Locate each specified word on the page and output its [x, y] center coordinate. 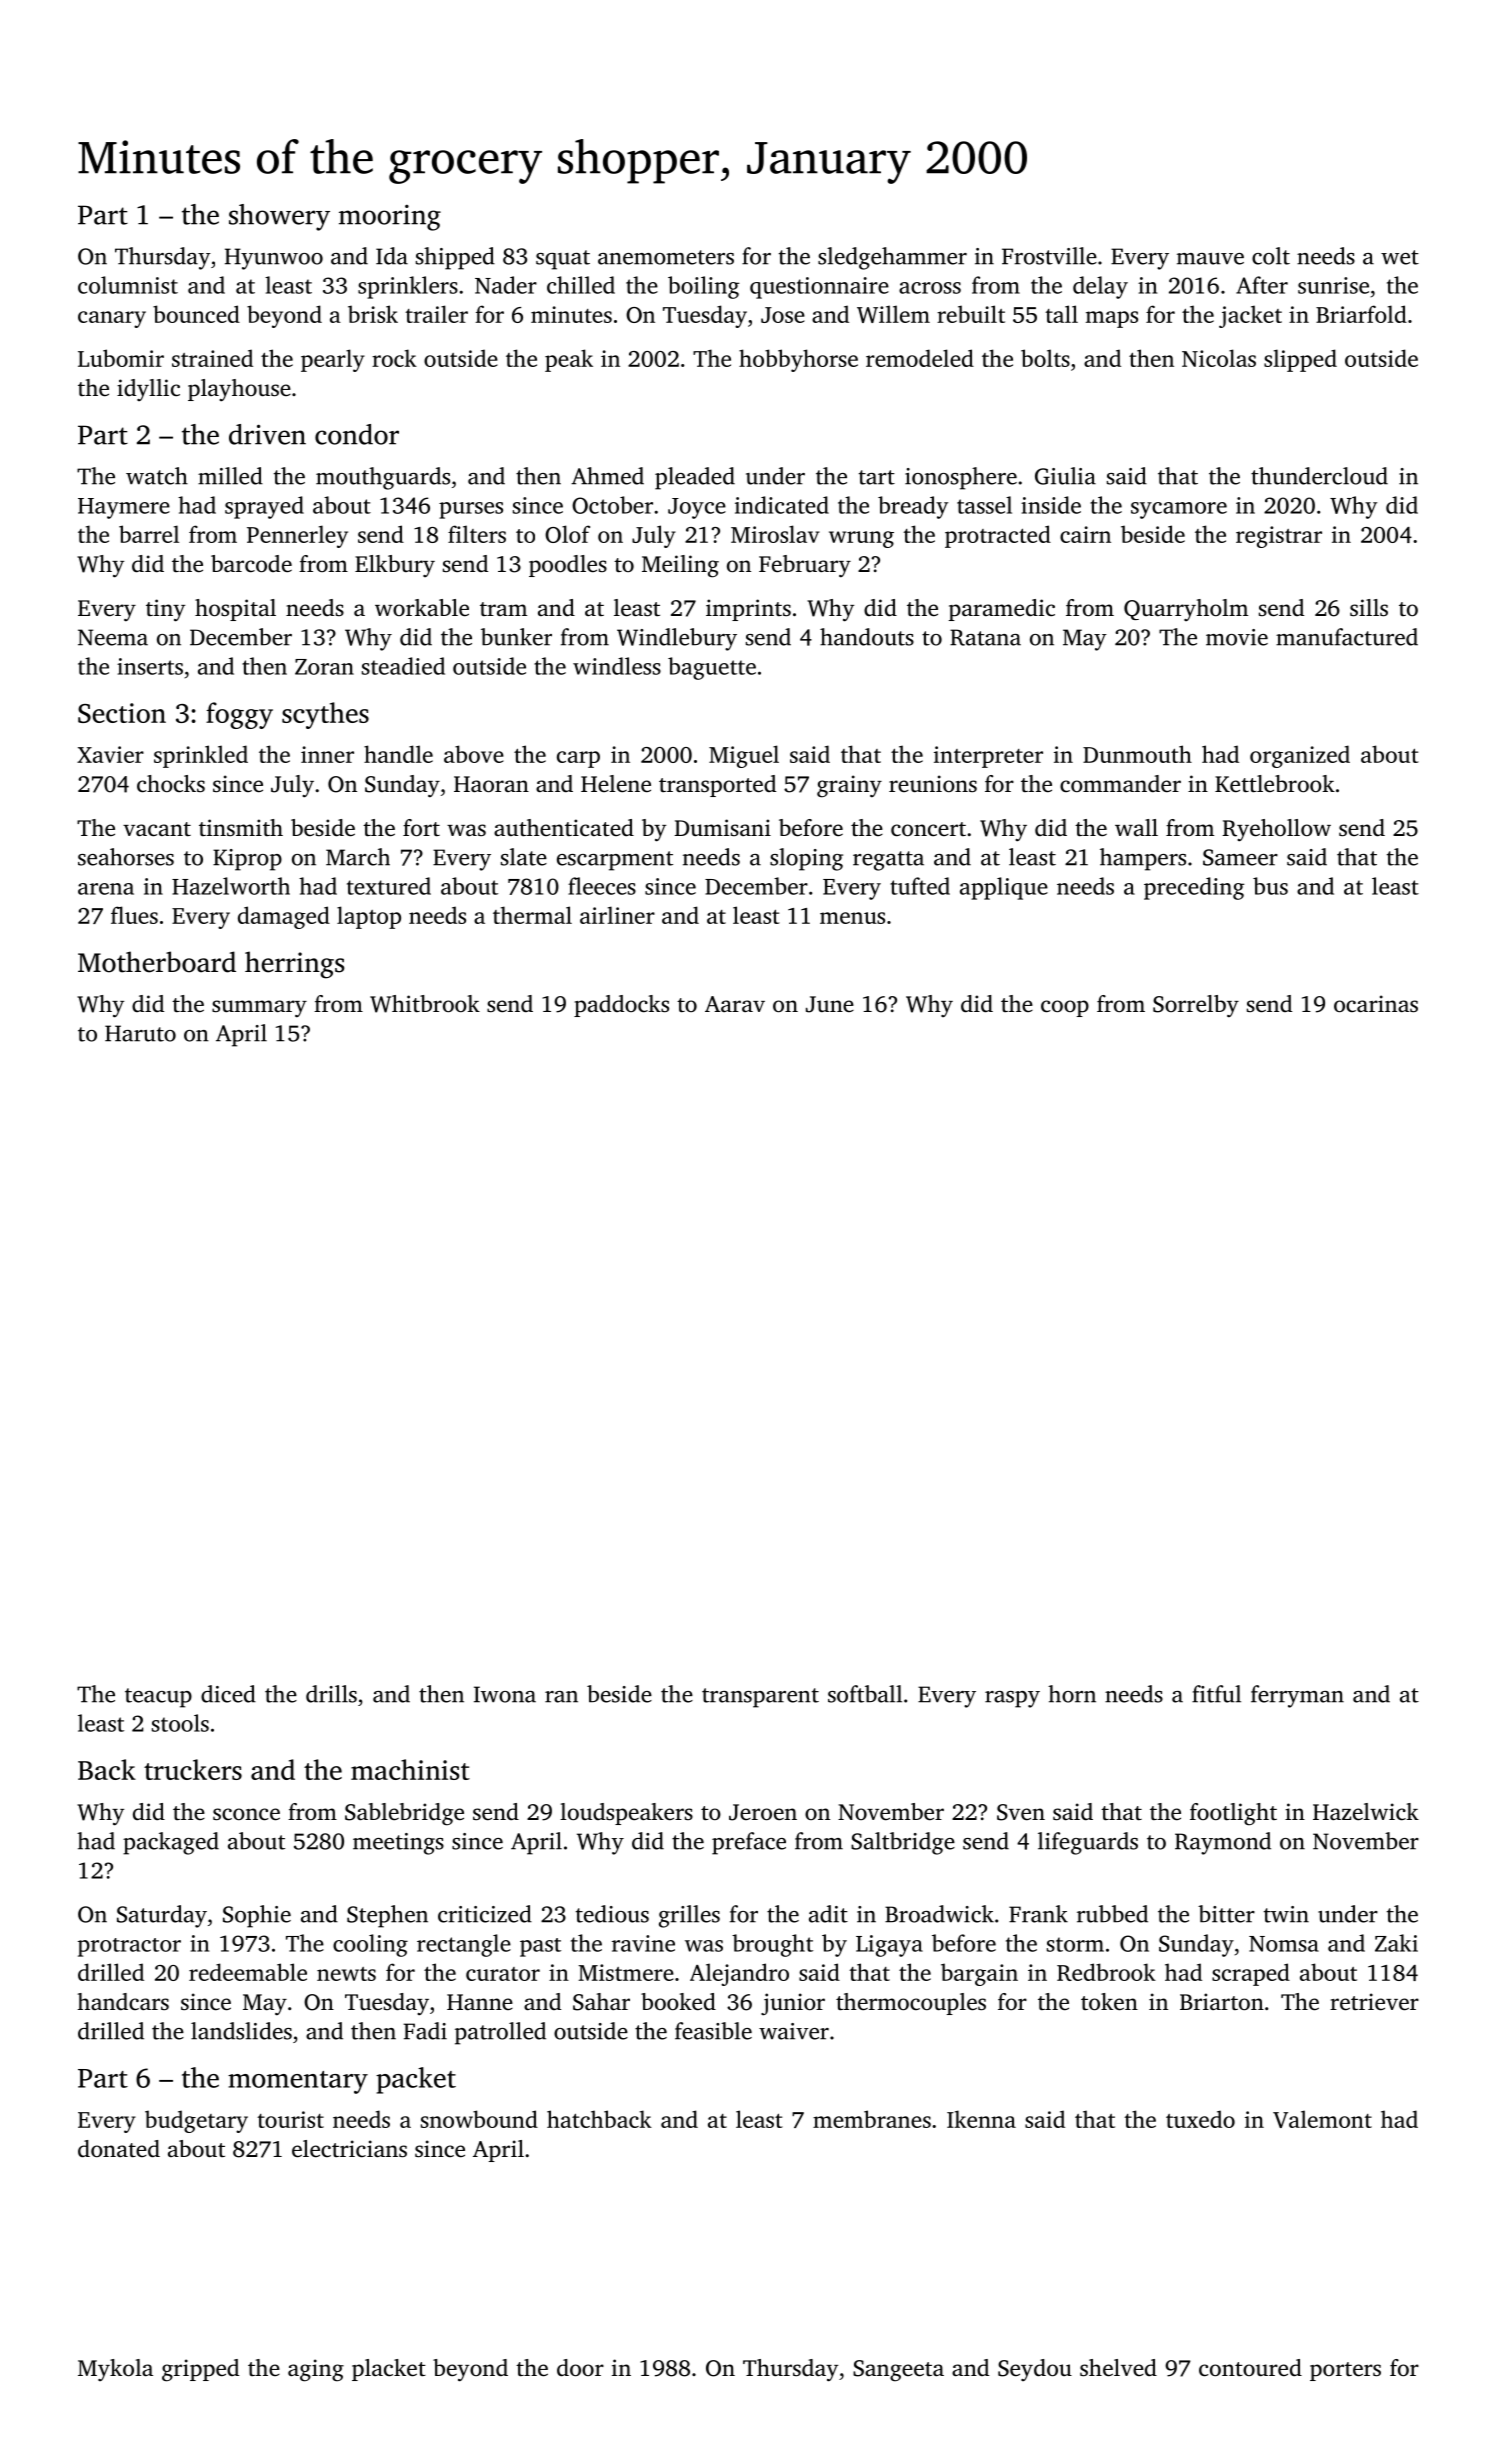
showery [279, 217]
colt [1271, 256]
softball [865, 1694]
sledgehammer [892, 258]
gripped [200, 2370]
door [580, 2368]
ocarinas [1376, 1004]
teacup [158, 1698]
